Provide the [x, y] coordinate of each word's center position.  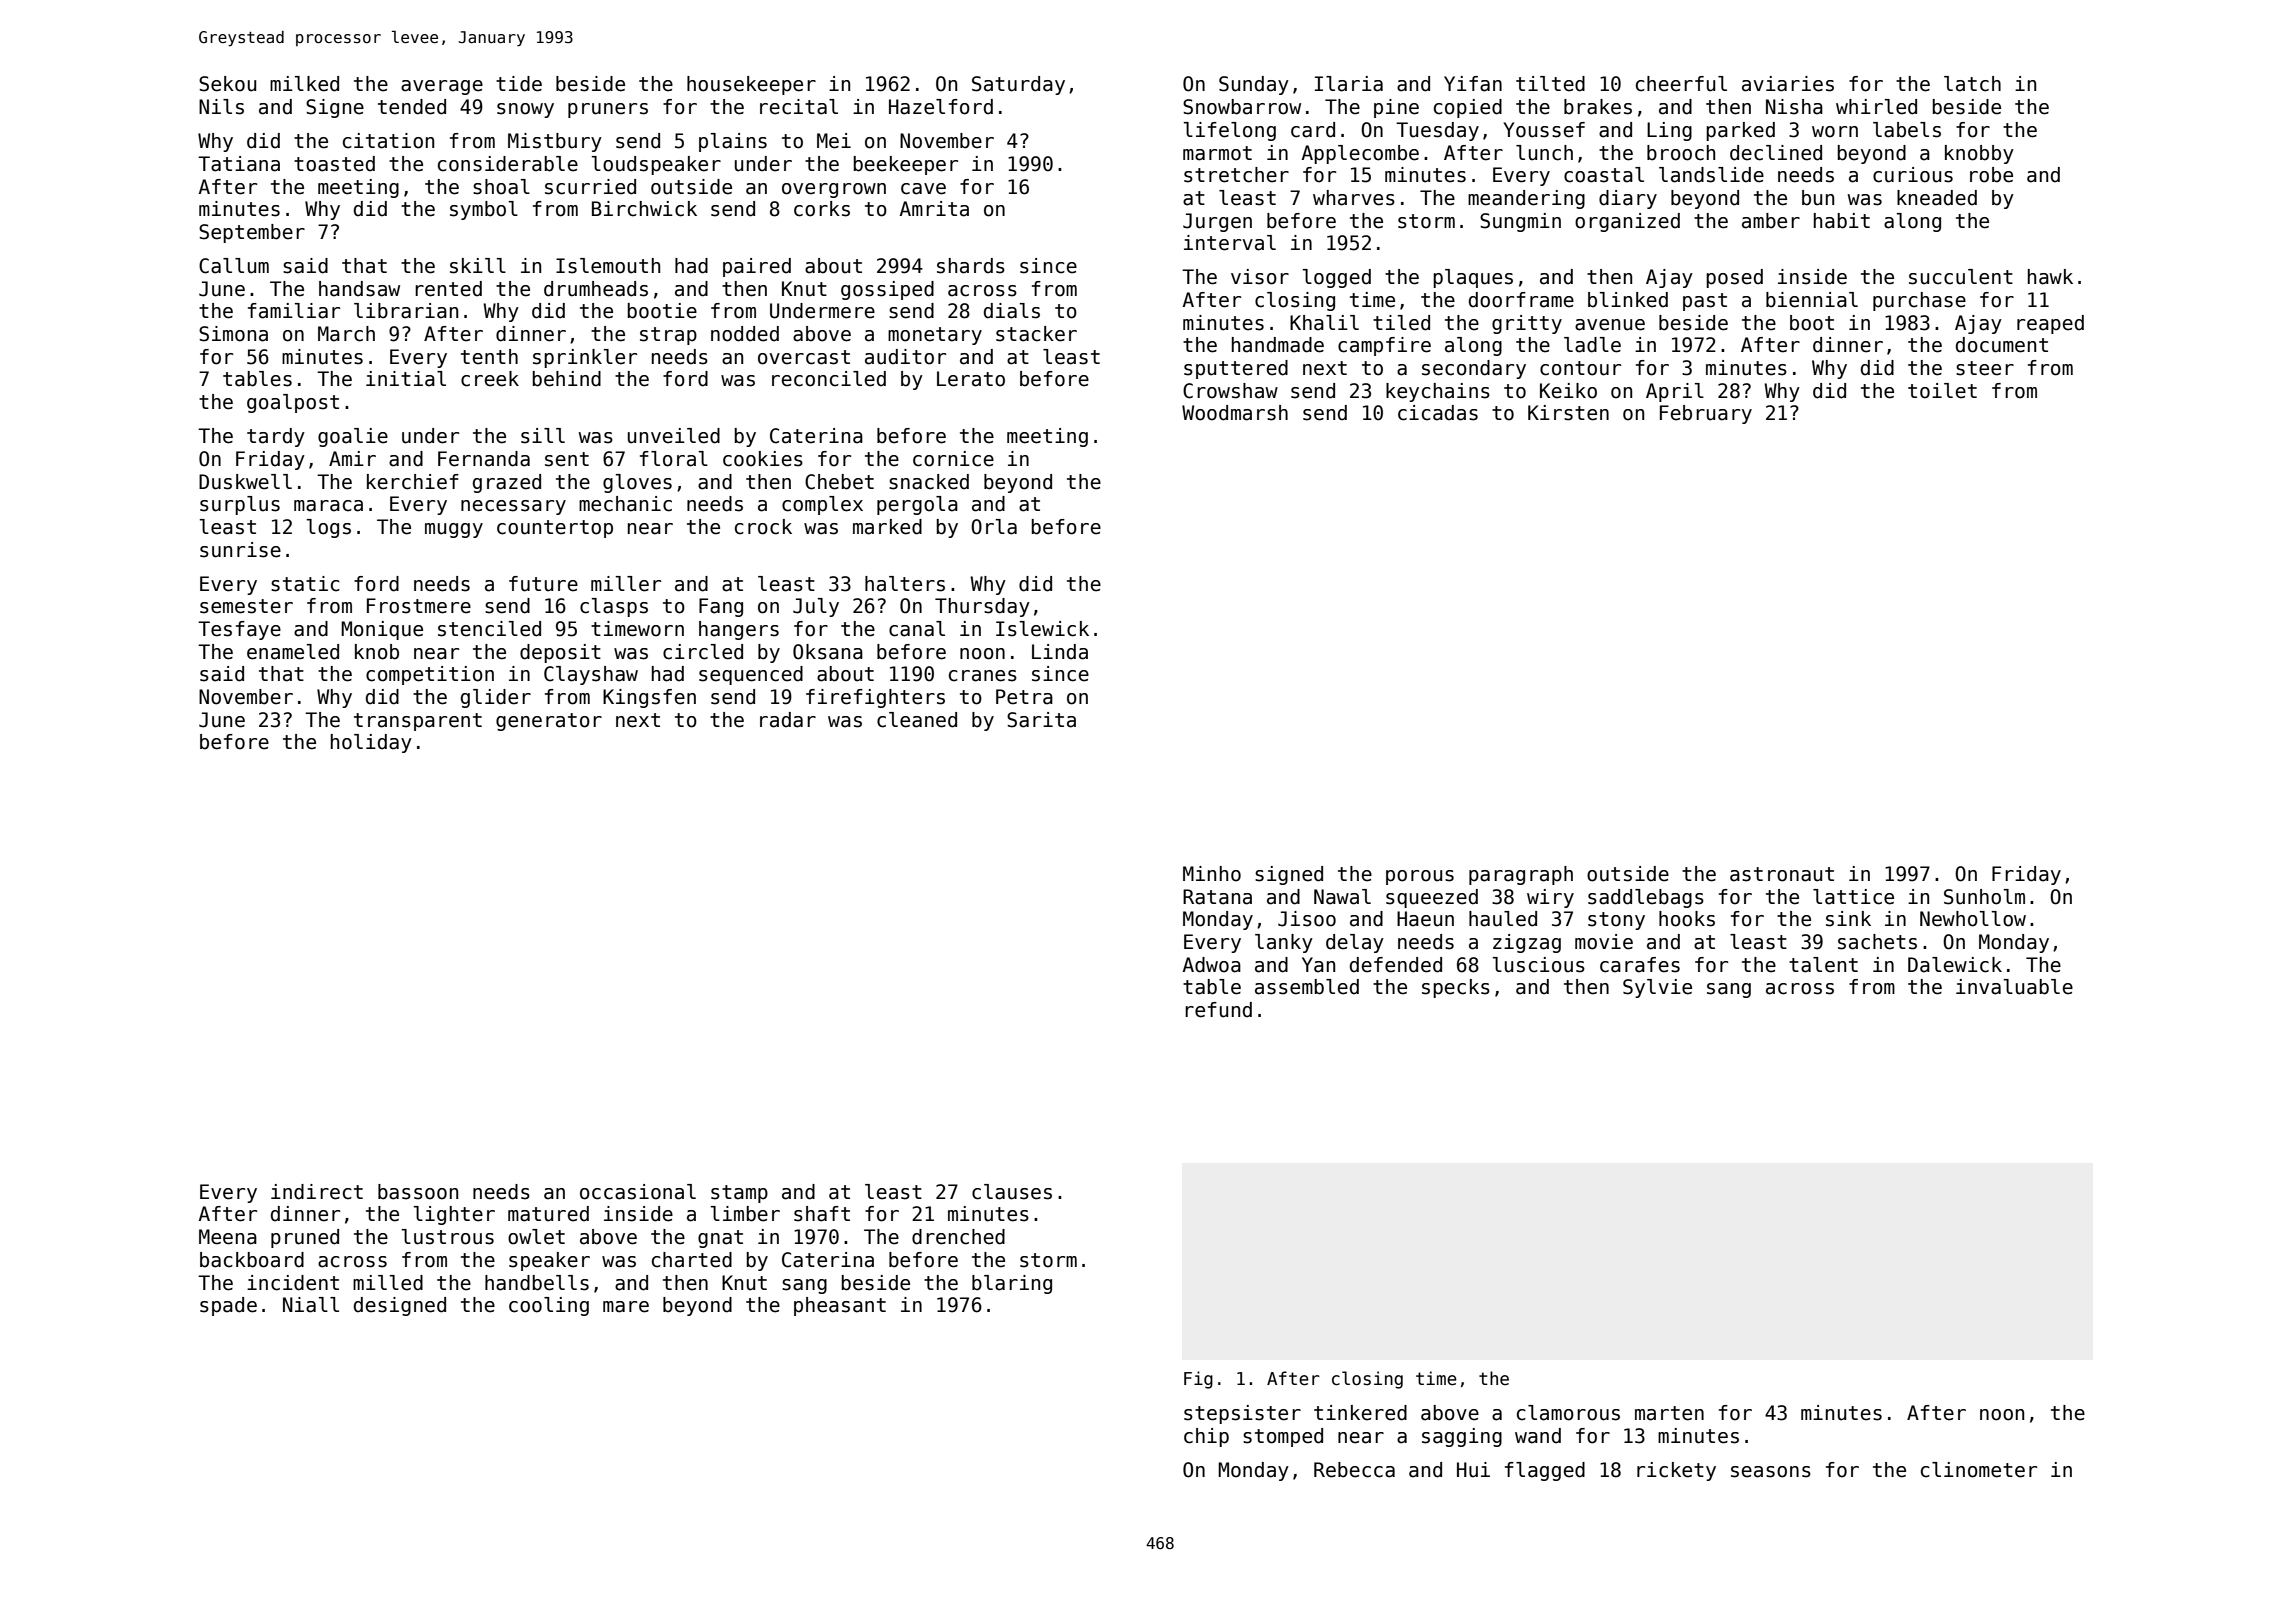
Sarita [1041, 720]
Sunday [1254, 85]
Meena [228, 1237]
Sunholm [1984, 897]
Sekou [227, 84]
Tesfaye [239, 630]
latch [1972, 84]
